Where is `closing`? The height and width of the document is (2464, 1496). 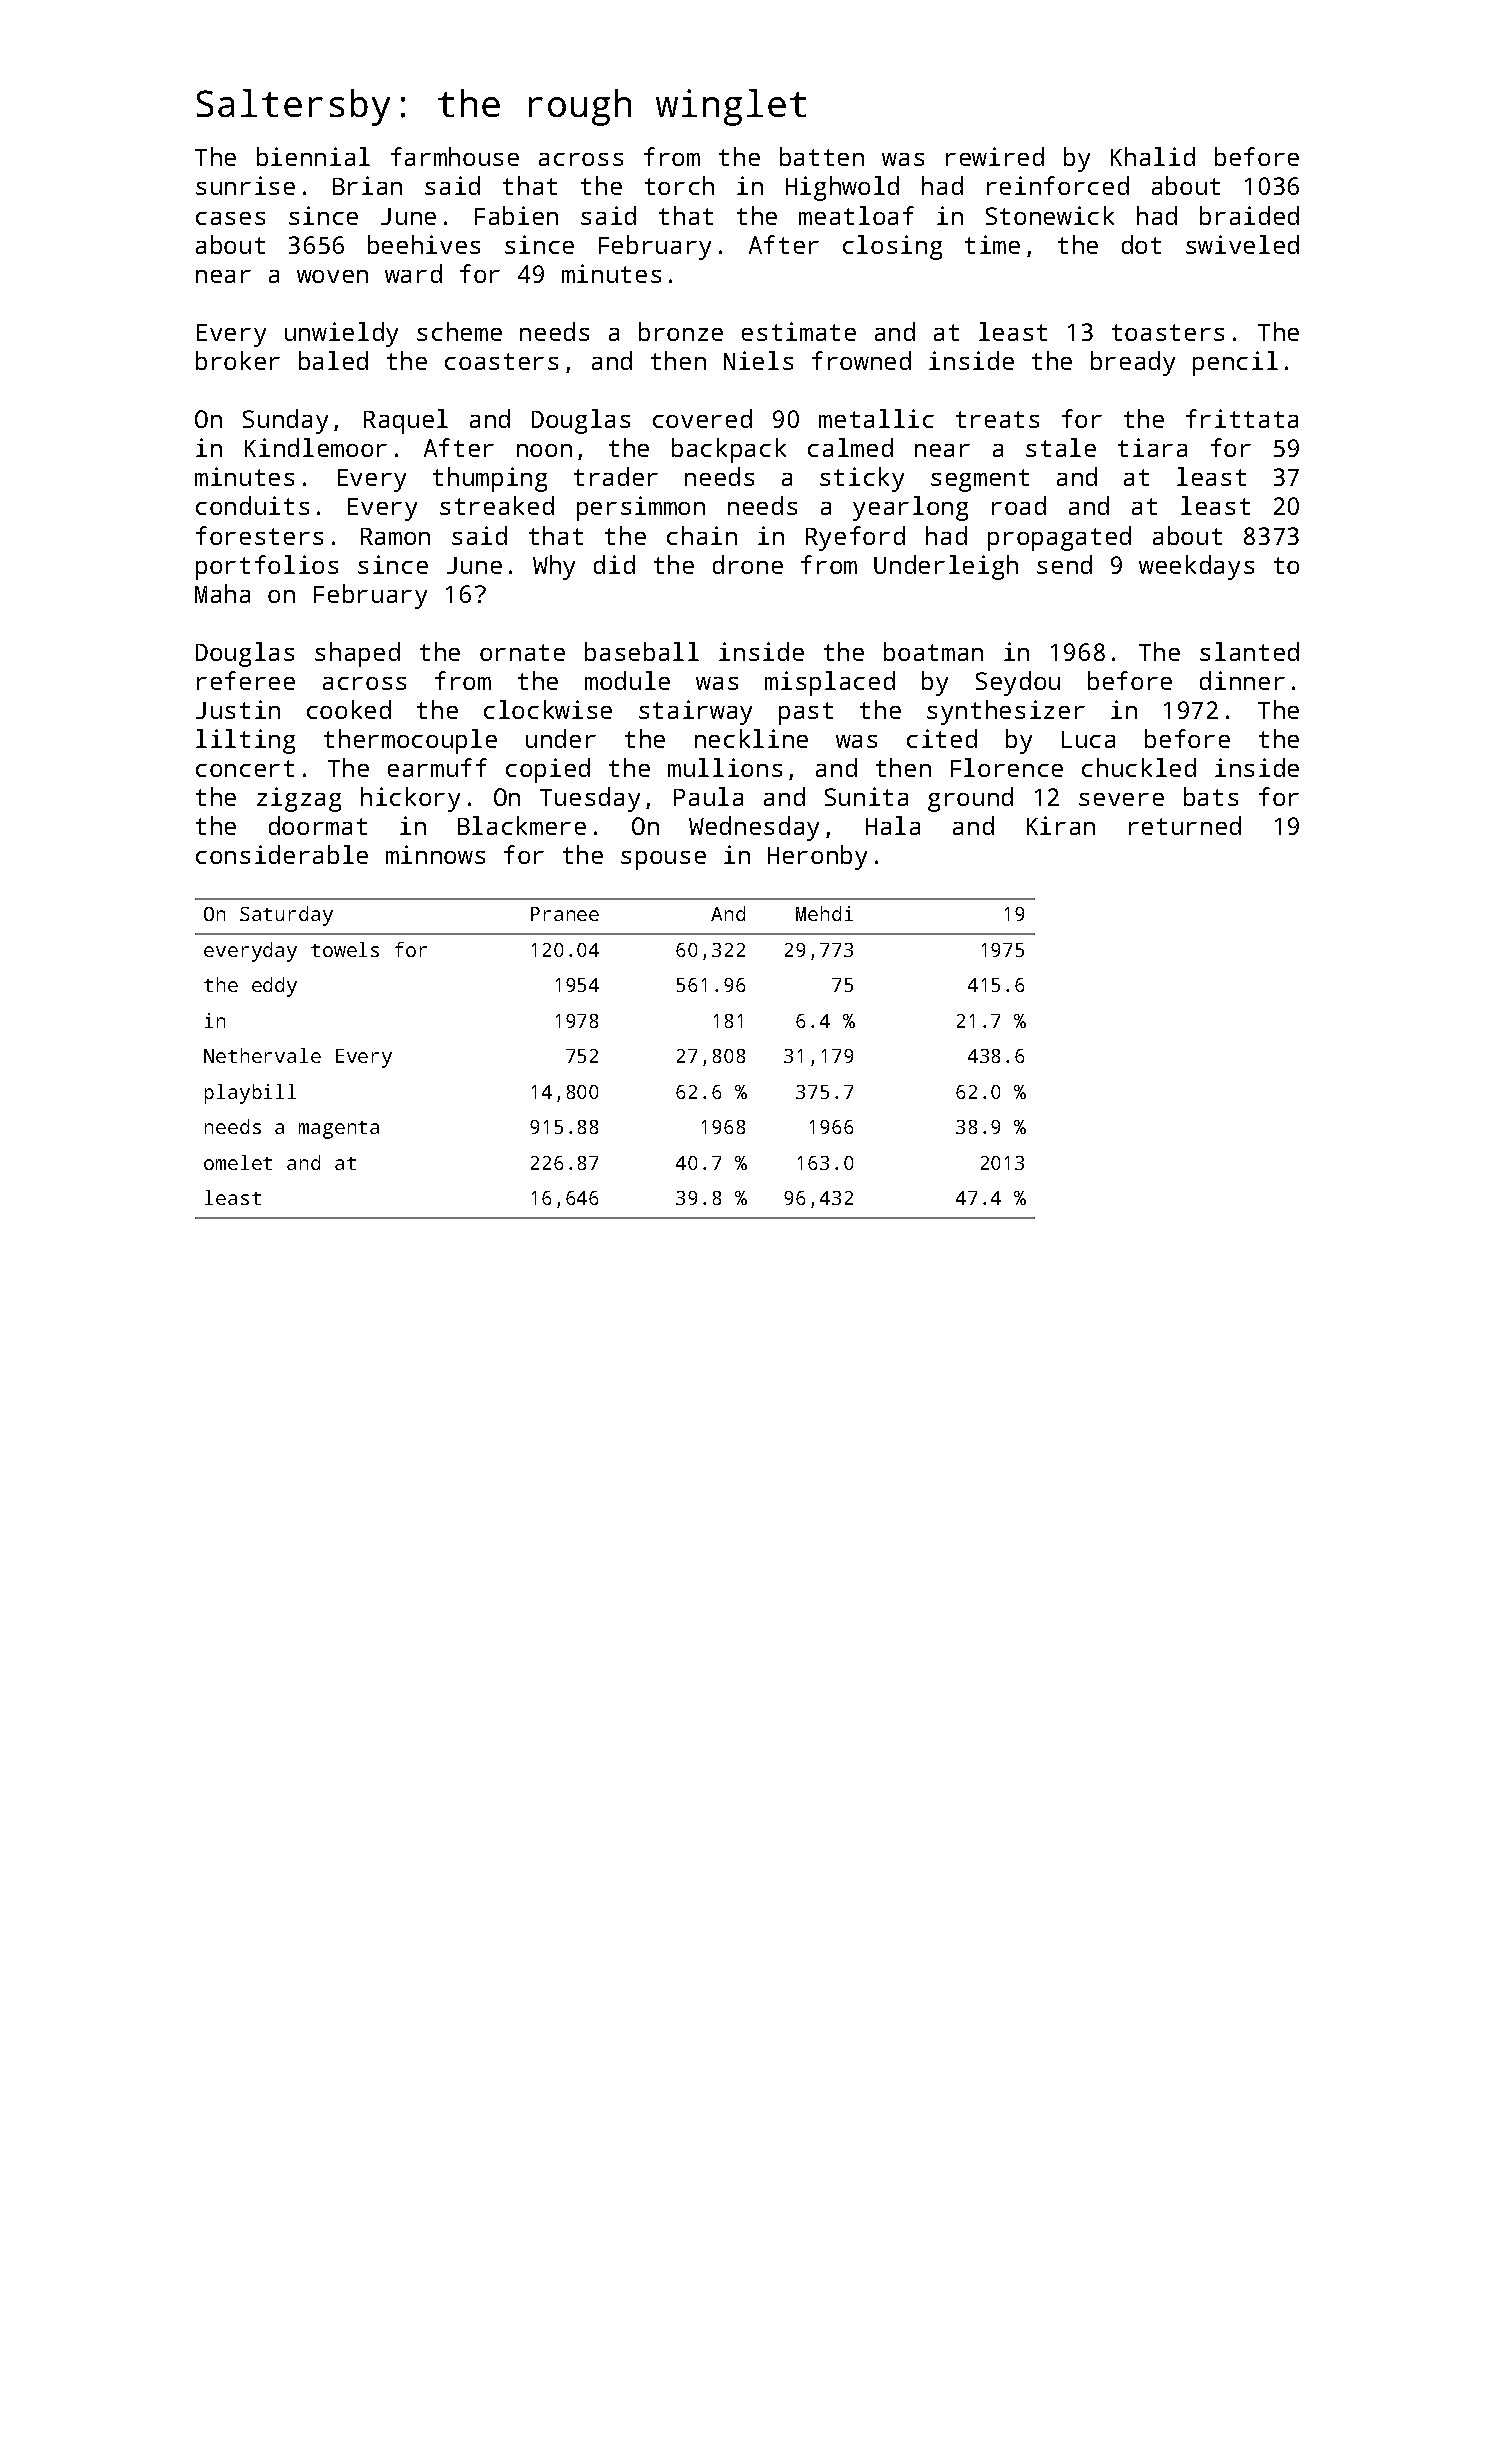 closing is located at coordinates (892, 247).
